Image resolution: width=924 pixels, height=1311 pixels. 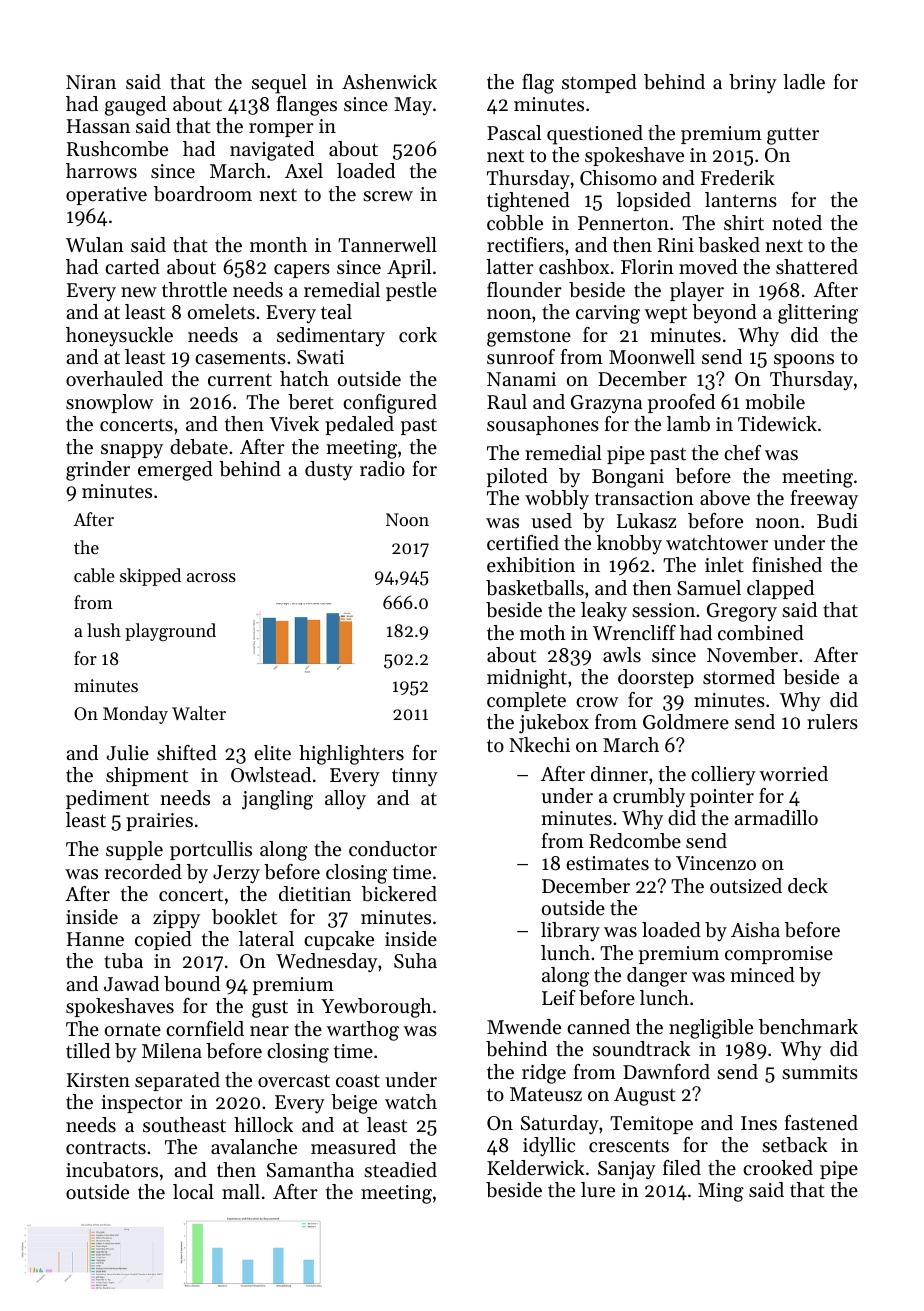 I want to click on mall, so click(x=241, y=1191).
